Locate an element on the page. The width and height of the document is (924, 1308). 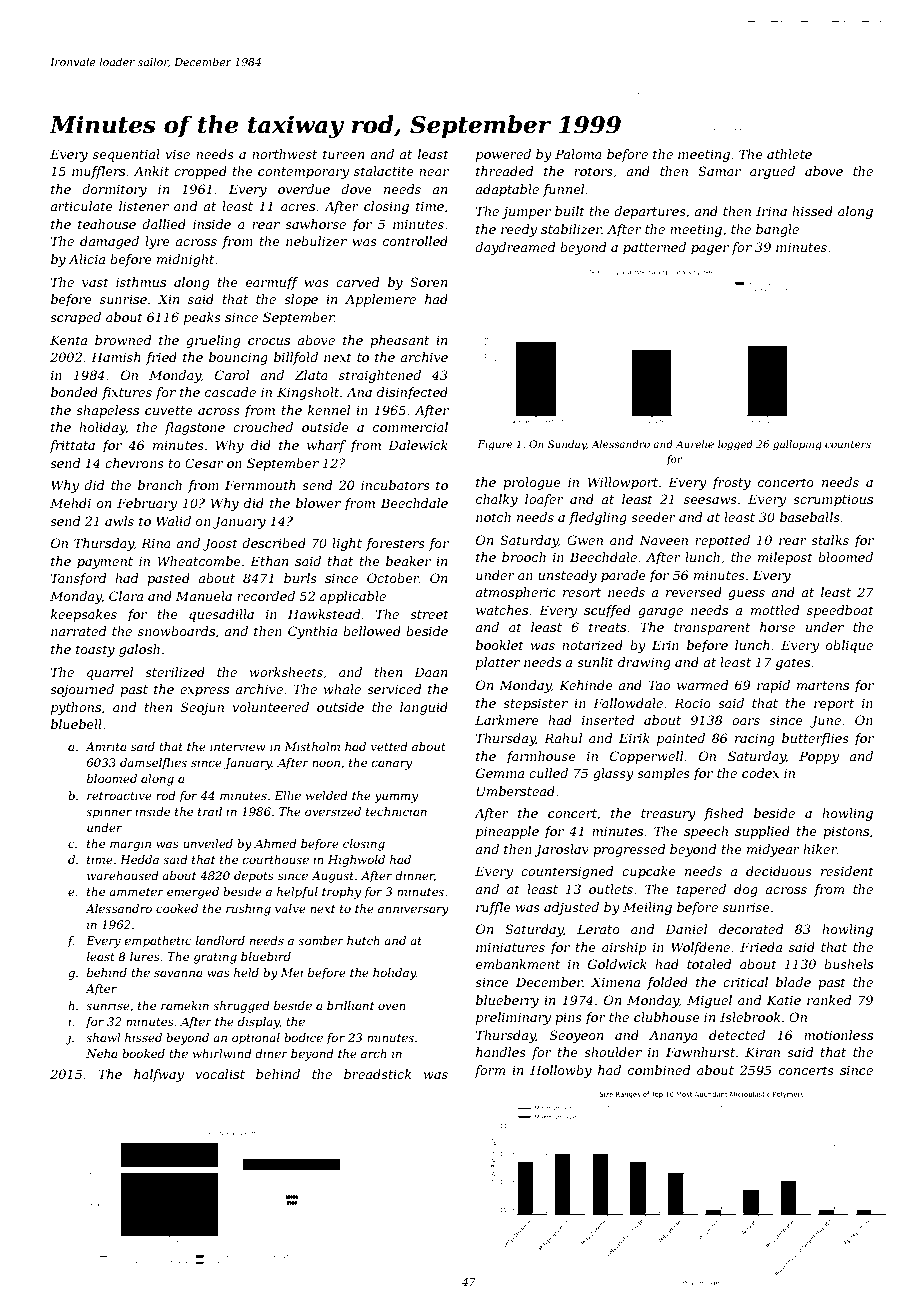
Soren is located at coordinates (428, 282).
